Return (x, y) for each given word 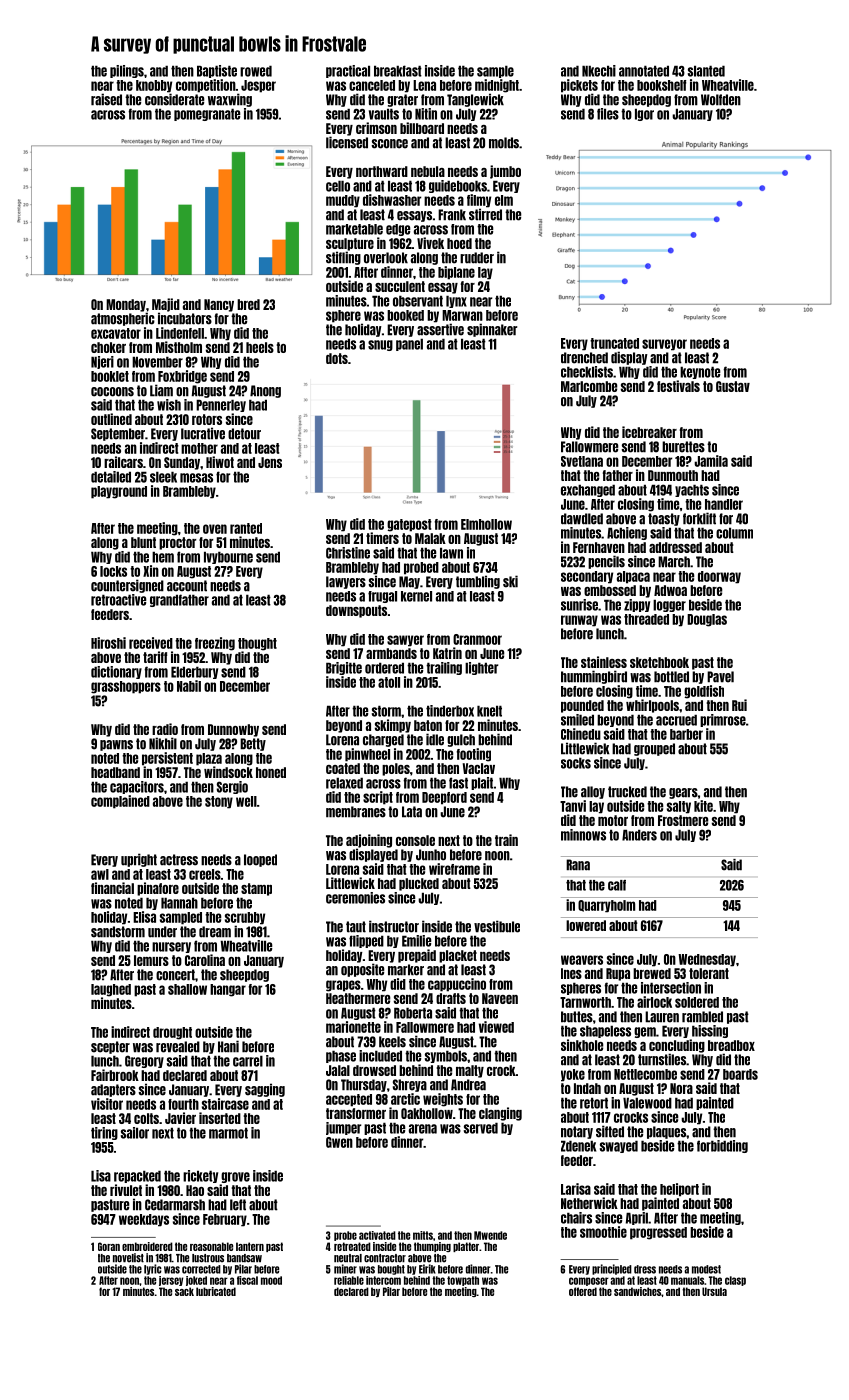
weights (443, 1100)
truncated (614, 343)
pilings (127, 71)
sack (184, 1291)
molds (504, 143)
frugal (382, 597)
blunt (143, 542)
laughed (111, 990)
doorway (719, 577)
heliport (679, 1190)
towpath (463, 1281)
